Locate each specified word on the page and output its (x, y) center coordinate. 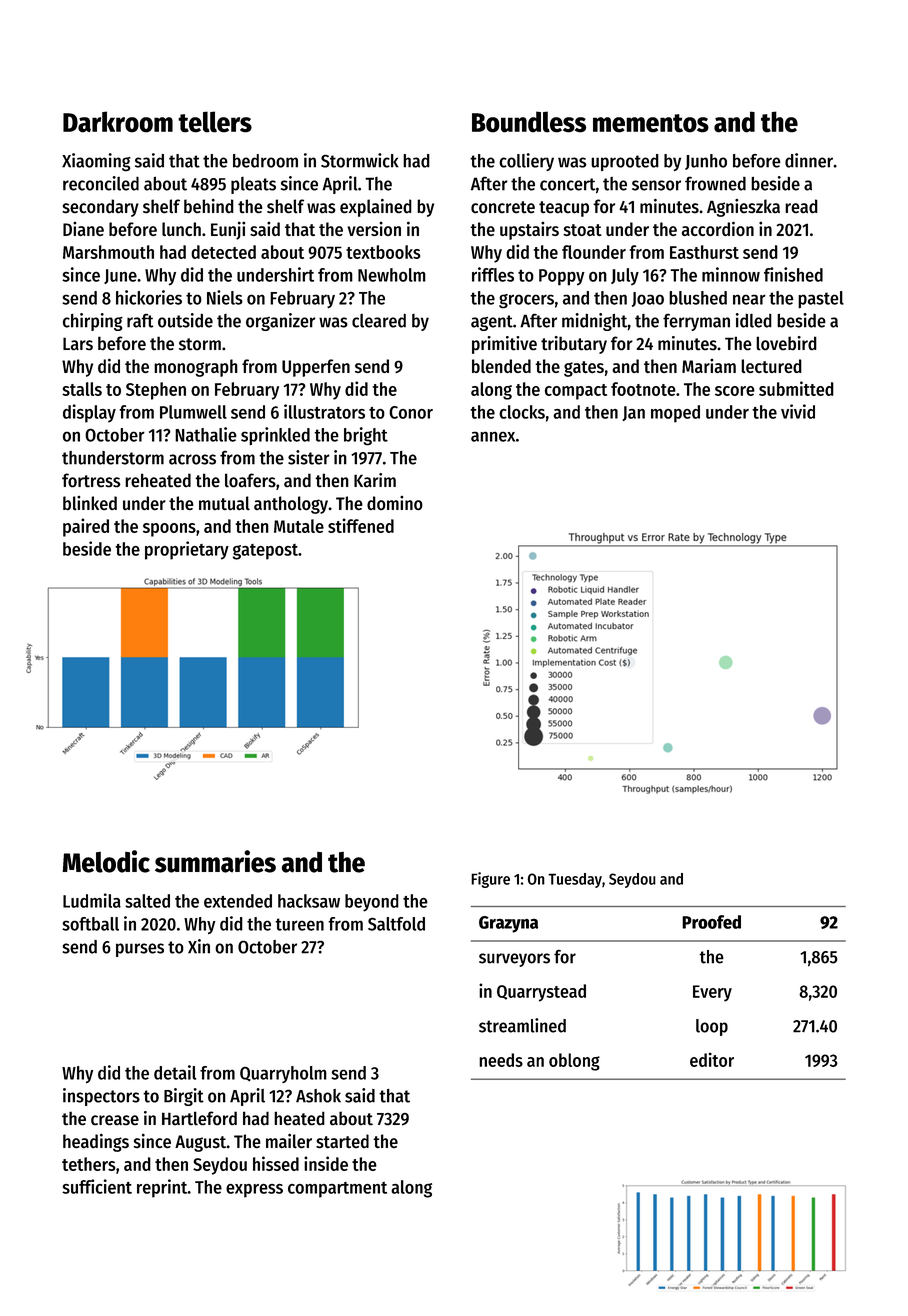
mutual (224, 503)
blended (501, 366)
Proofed (711, 922)
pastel (821, 300)
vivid (798, 411)
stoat (582, 230)
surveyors (514, 960)
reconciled (101, 183)
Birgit (184, 1097)
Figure (490, 880)
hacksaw (309, 901)
